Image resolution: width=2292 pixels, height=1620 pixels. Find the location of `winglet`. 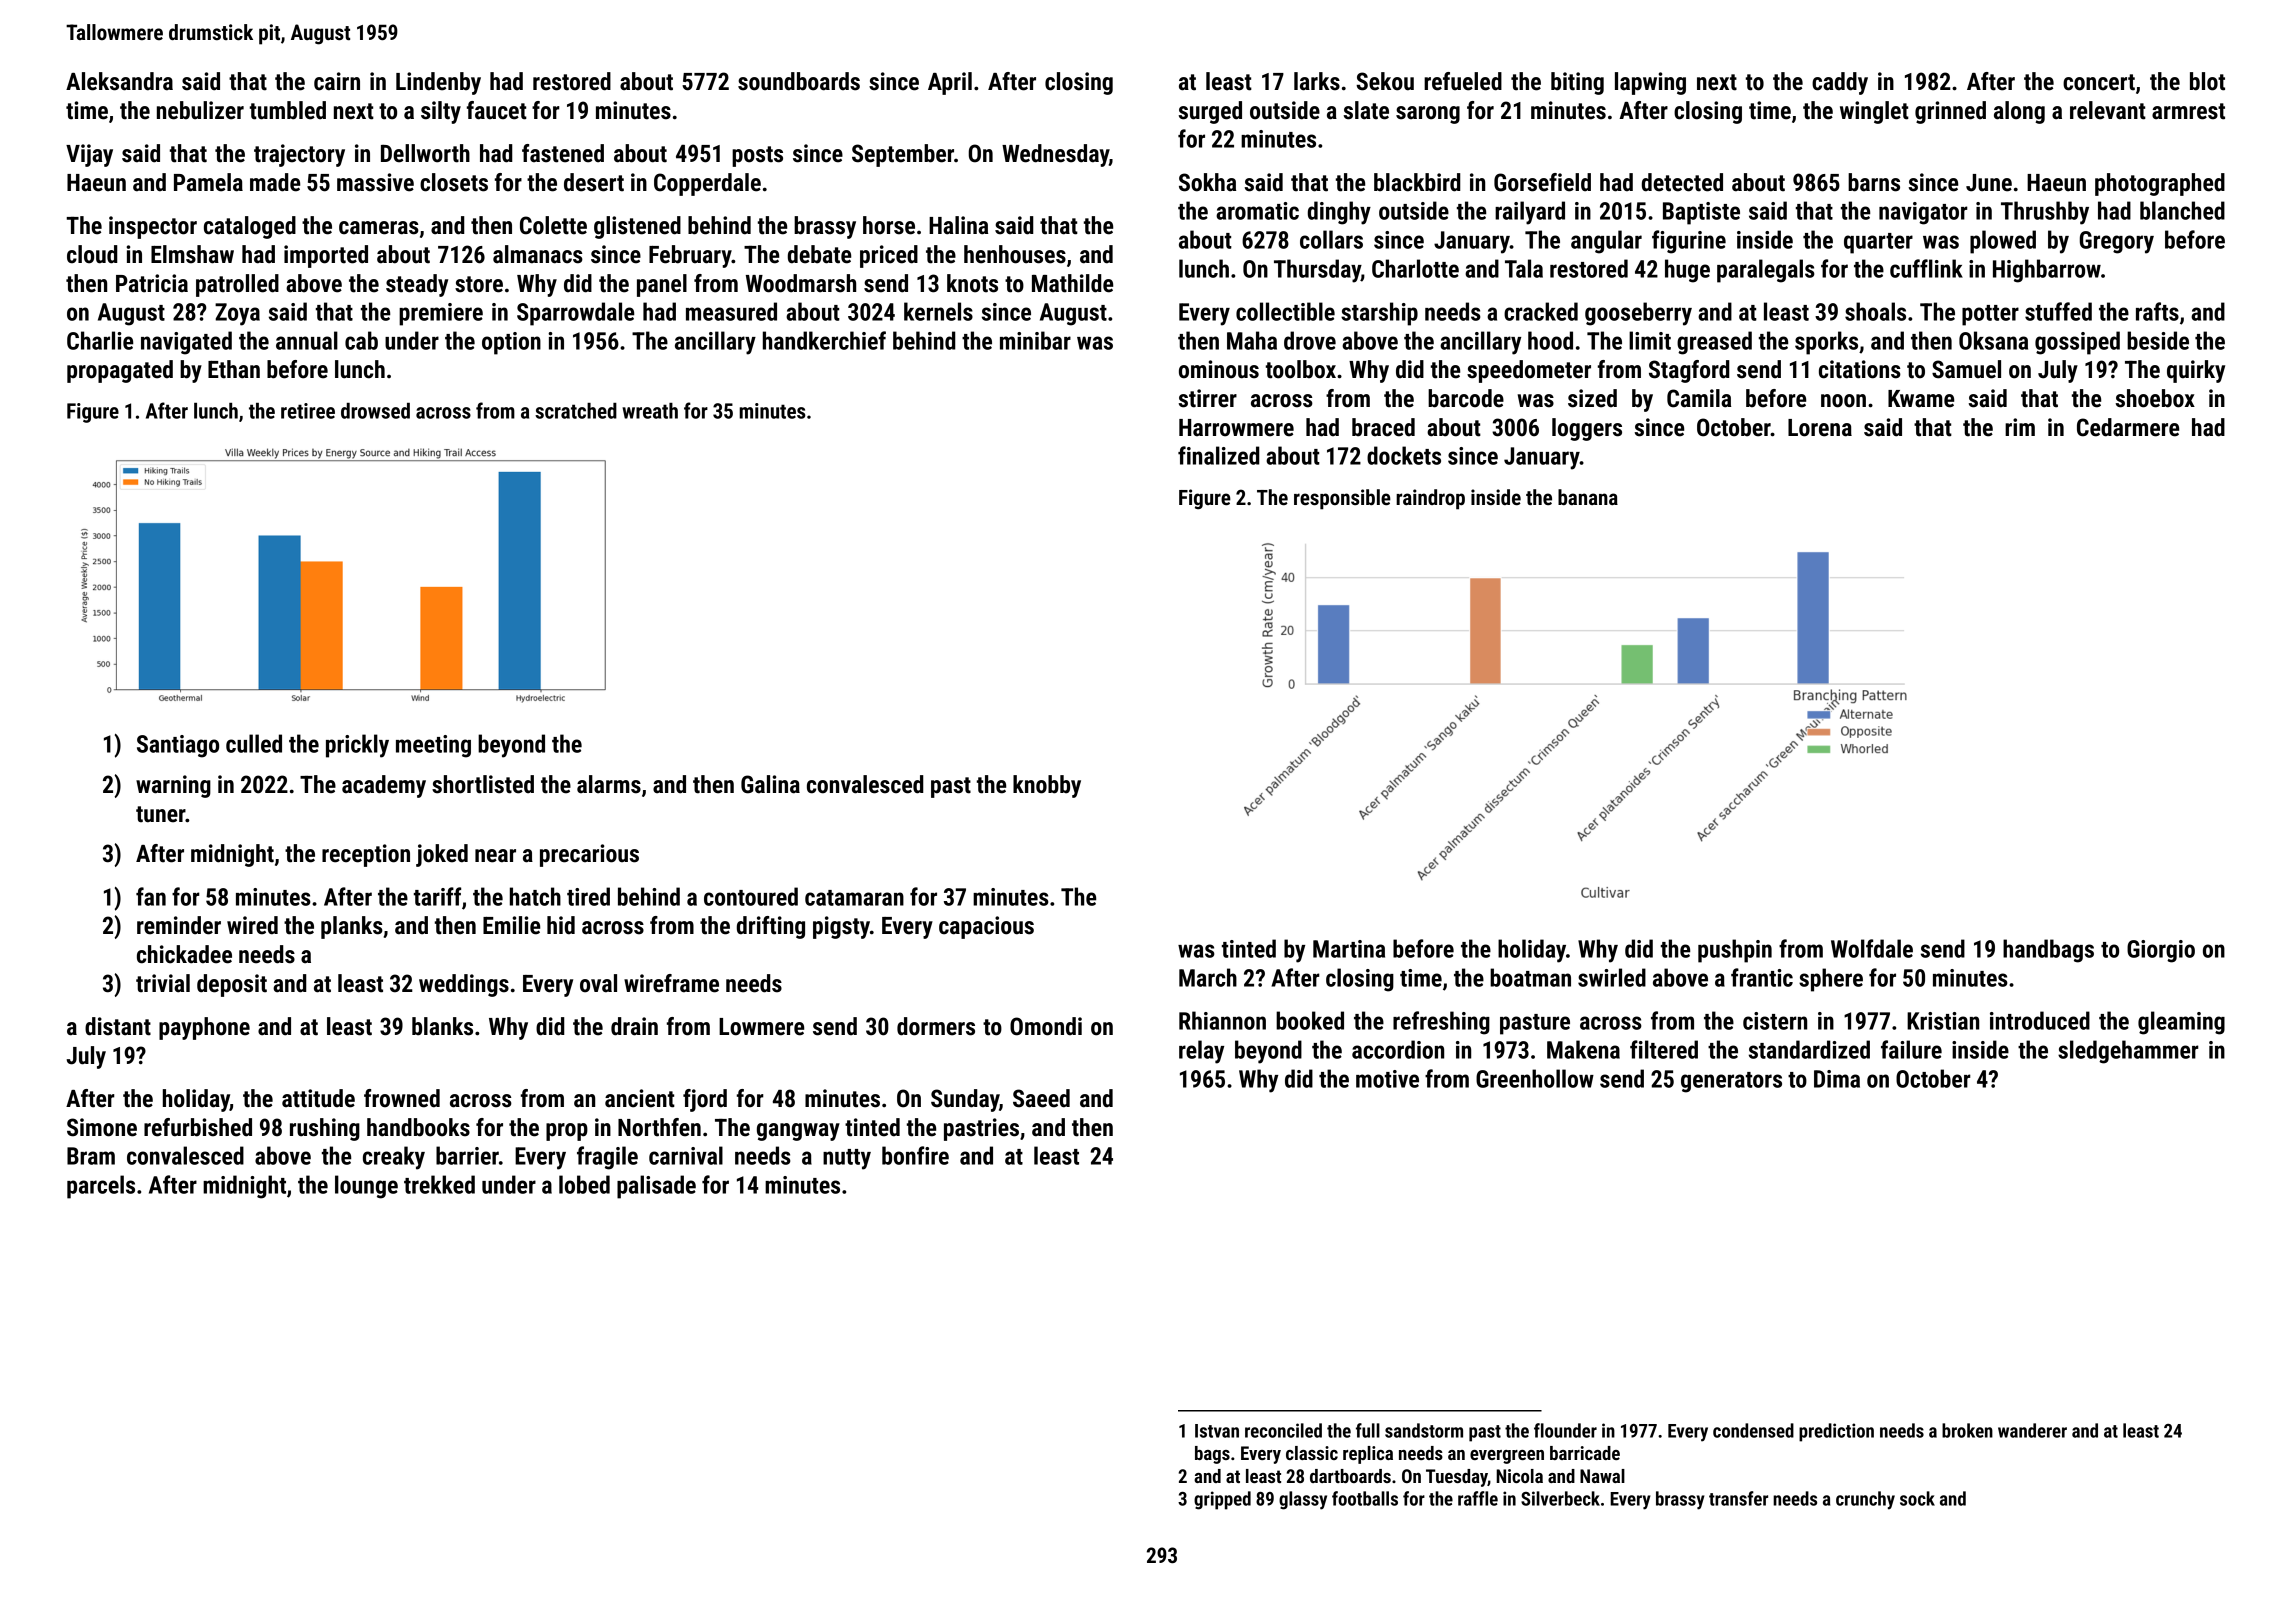

winglet is located at coordinates (1874, 112).
